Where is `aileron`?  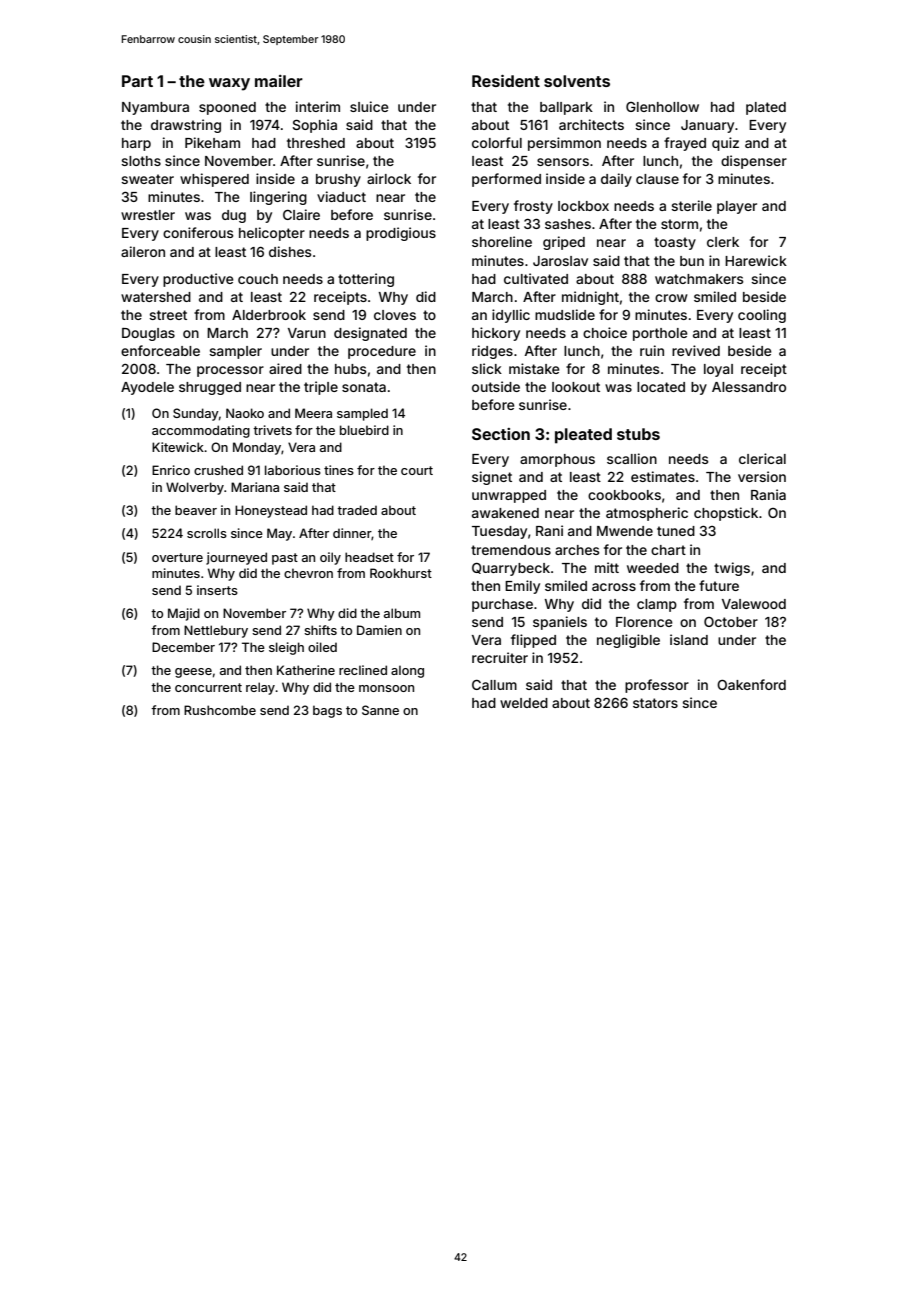
aileron is located at coordinates (143, 251).
